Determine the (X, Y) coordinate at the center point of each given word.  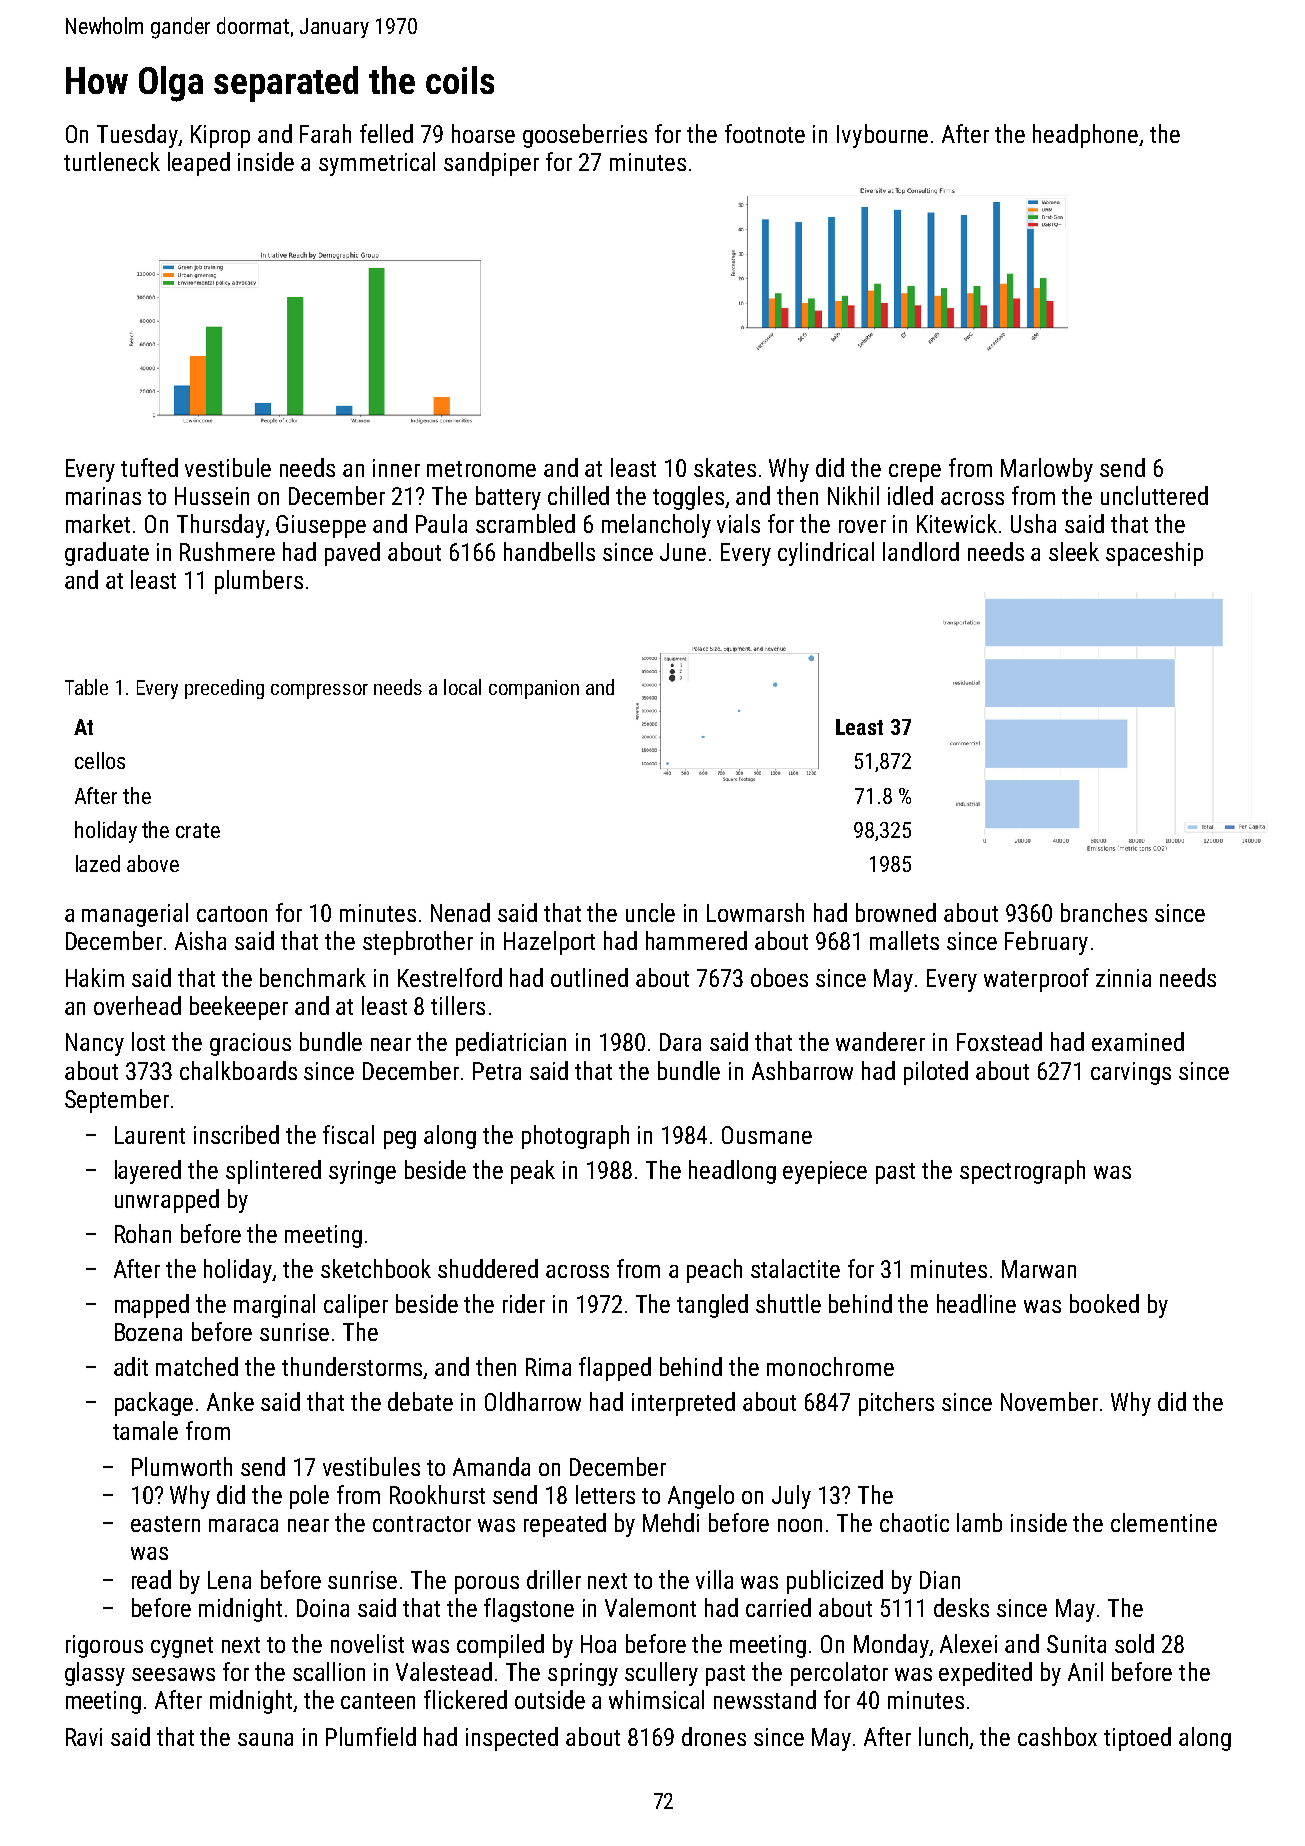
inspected (512, 1739)
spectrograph (1022, 1172)
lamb (979, 1522)
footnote (765, 133)
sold (1134, 1643)
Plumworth (182, 1466)
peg (400, 1140)
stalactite (795, 1268)
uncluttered (1154, 495)
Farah (325, 133)
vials (738, 523)
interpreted (683, 1404)
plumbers (259, 582)
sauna (265, 1739)
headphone (1085, 136)
